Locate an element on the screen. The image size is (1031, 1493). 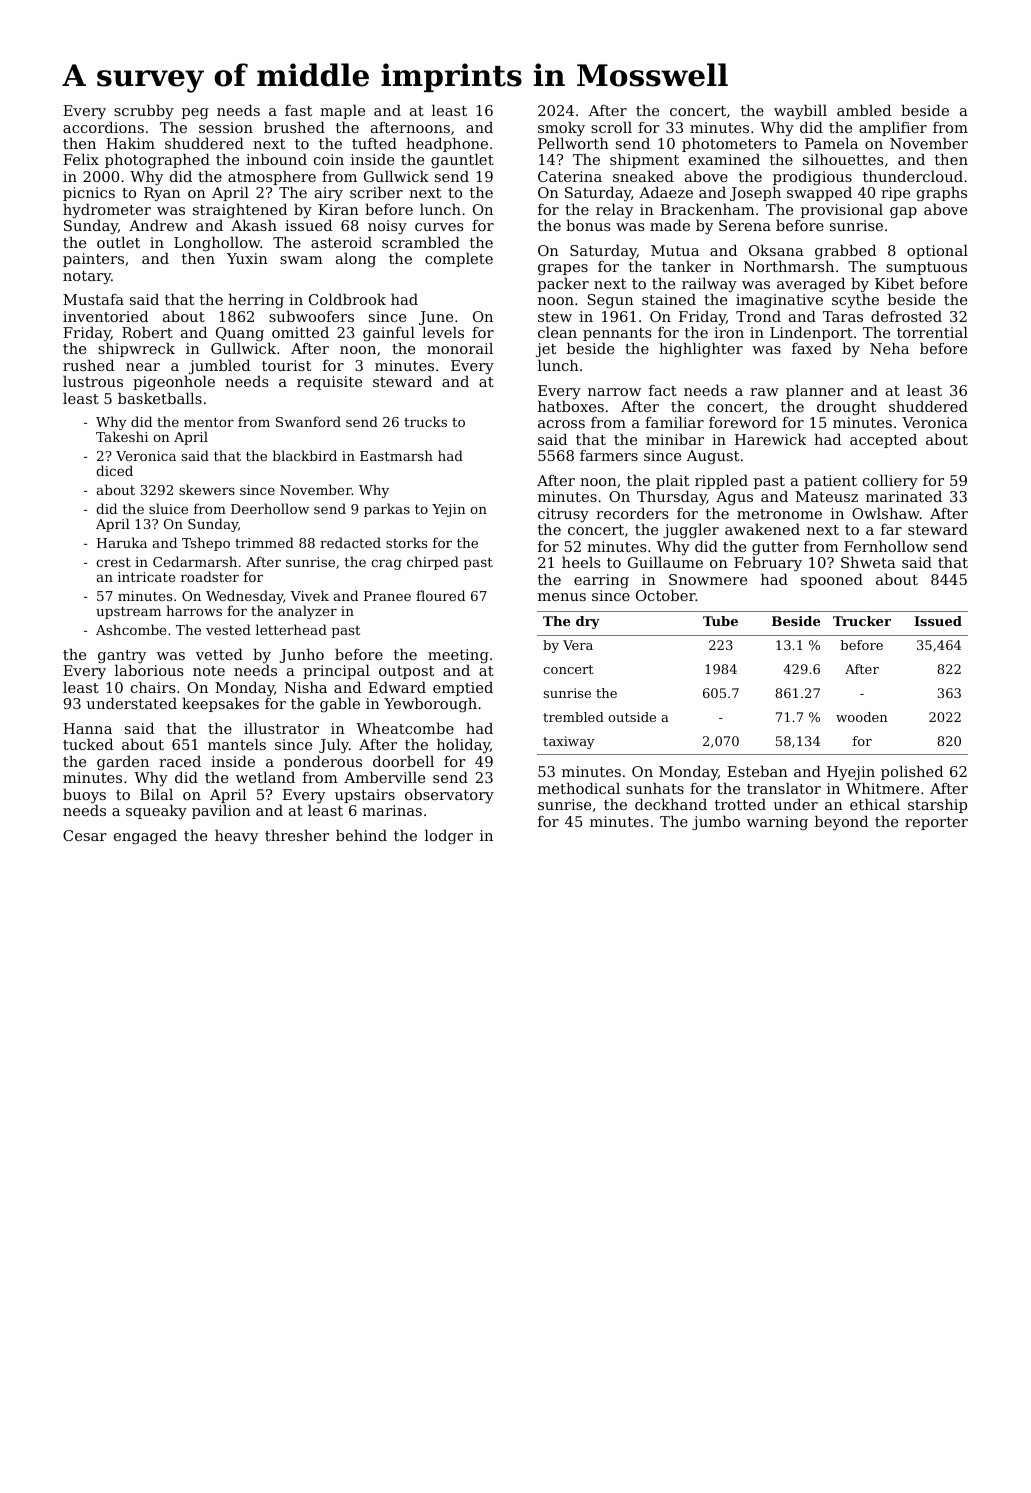
scriber is located at coordinates (376, 192).
